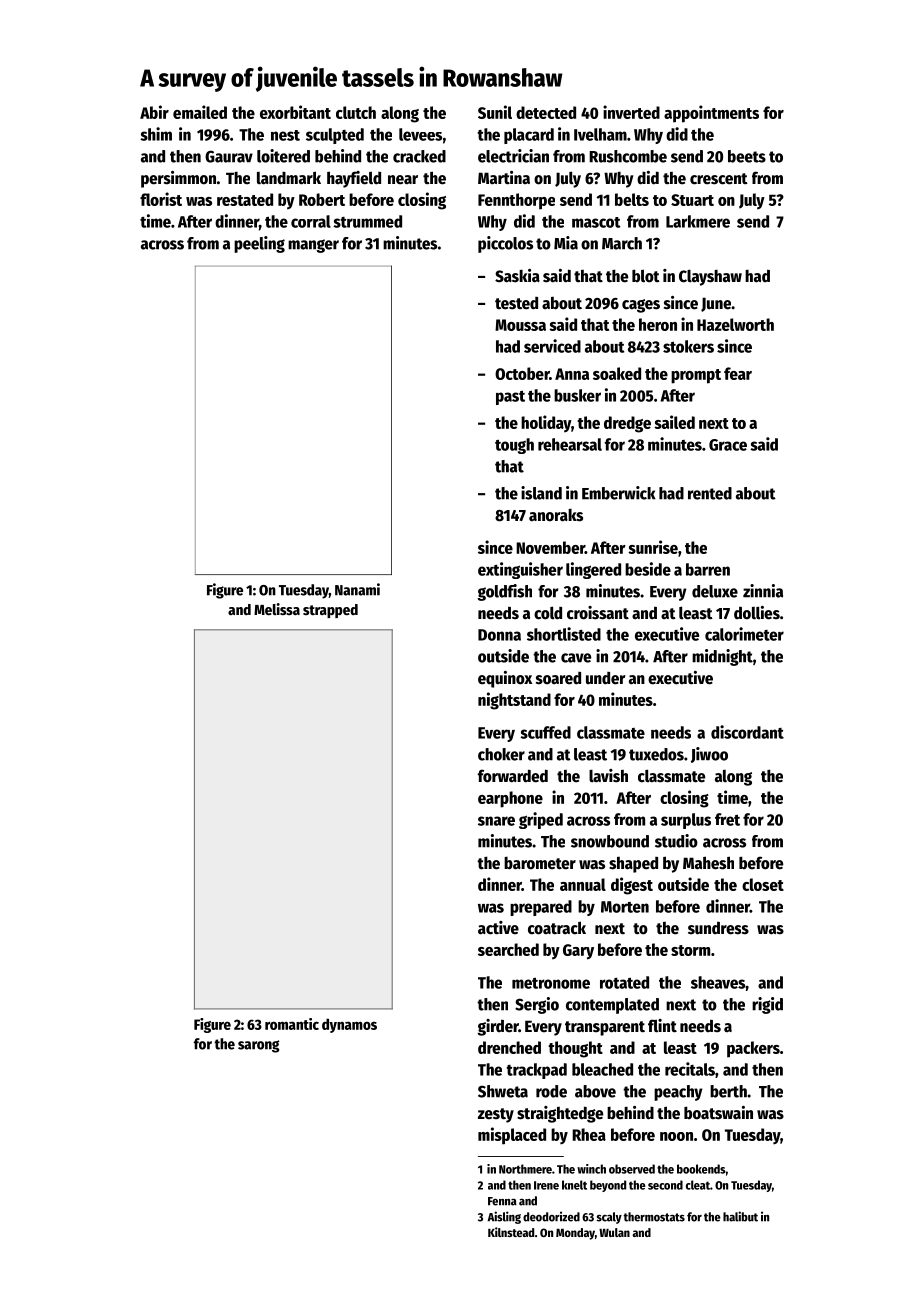 This screenshot has height=1314, width=924. What do you see at coordinates (511, 1232) in the screenshot?
I see `Kilnstead` at bounding box center [511, 1232].
